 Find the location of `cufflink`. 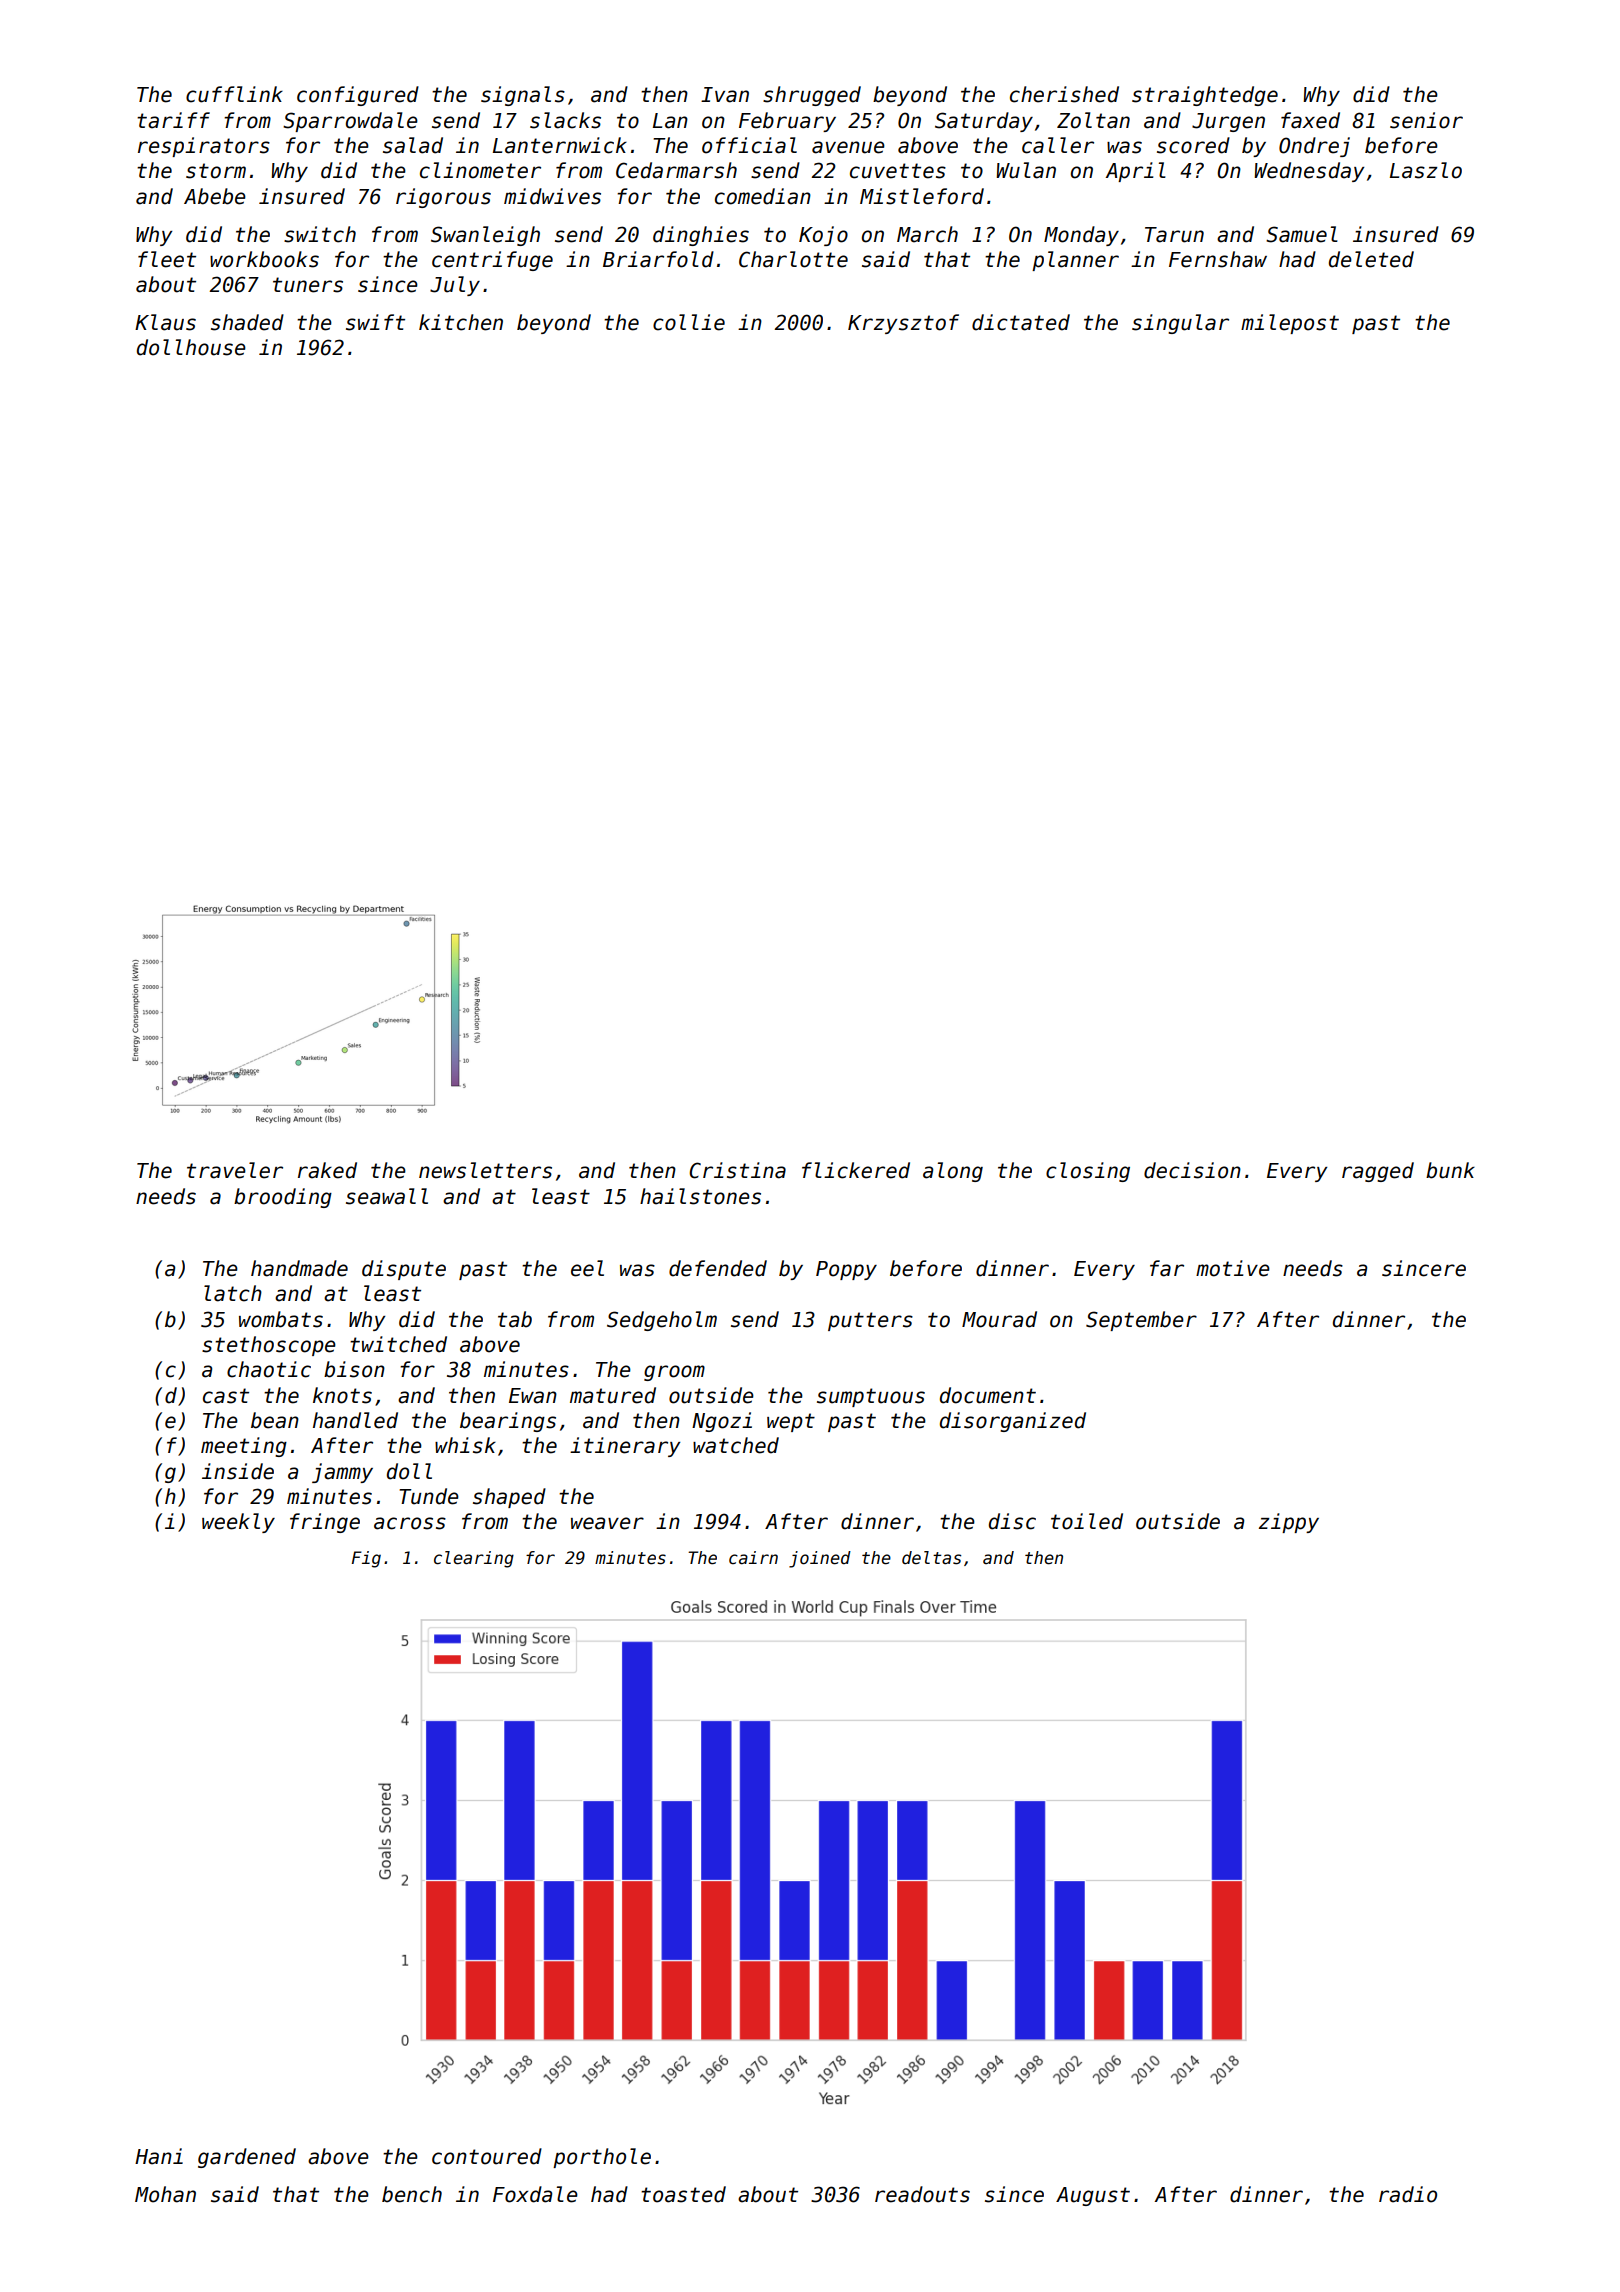

cufflink is located at coordinates (234, 94).
